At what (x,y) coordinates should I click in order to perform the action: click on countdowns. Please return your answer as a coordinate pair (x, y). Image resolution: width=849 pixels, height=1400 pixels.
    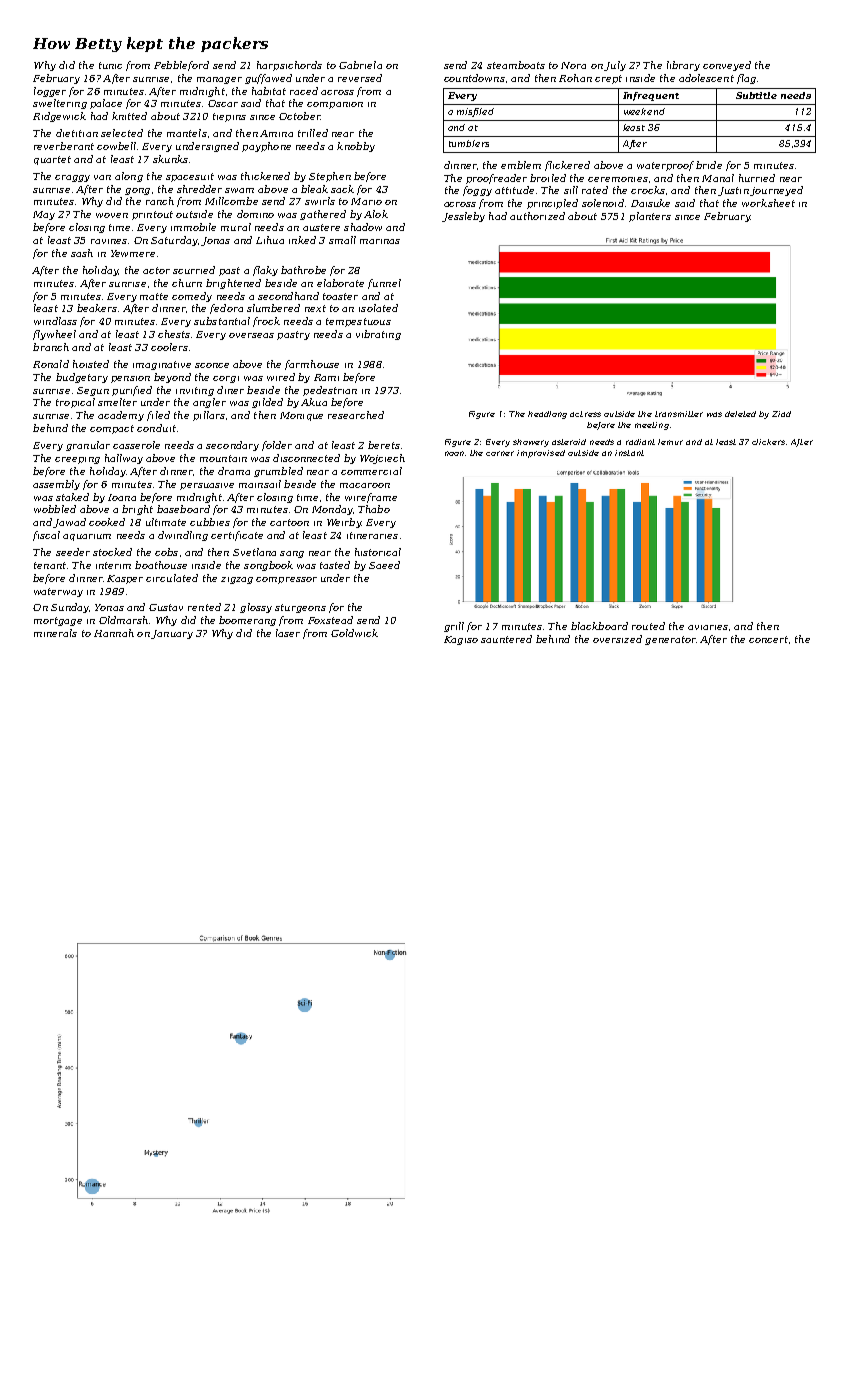
    Looking at the image, I should click on (474, 78).
